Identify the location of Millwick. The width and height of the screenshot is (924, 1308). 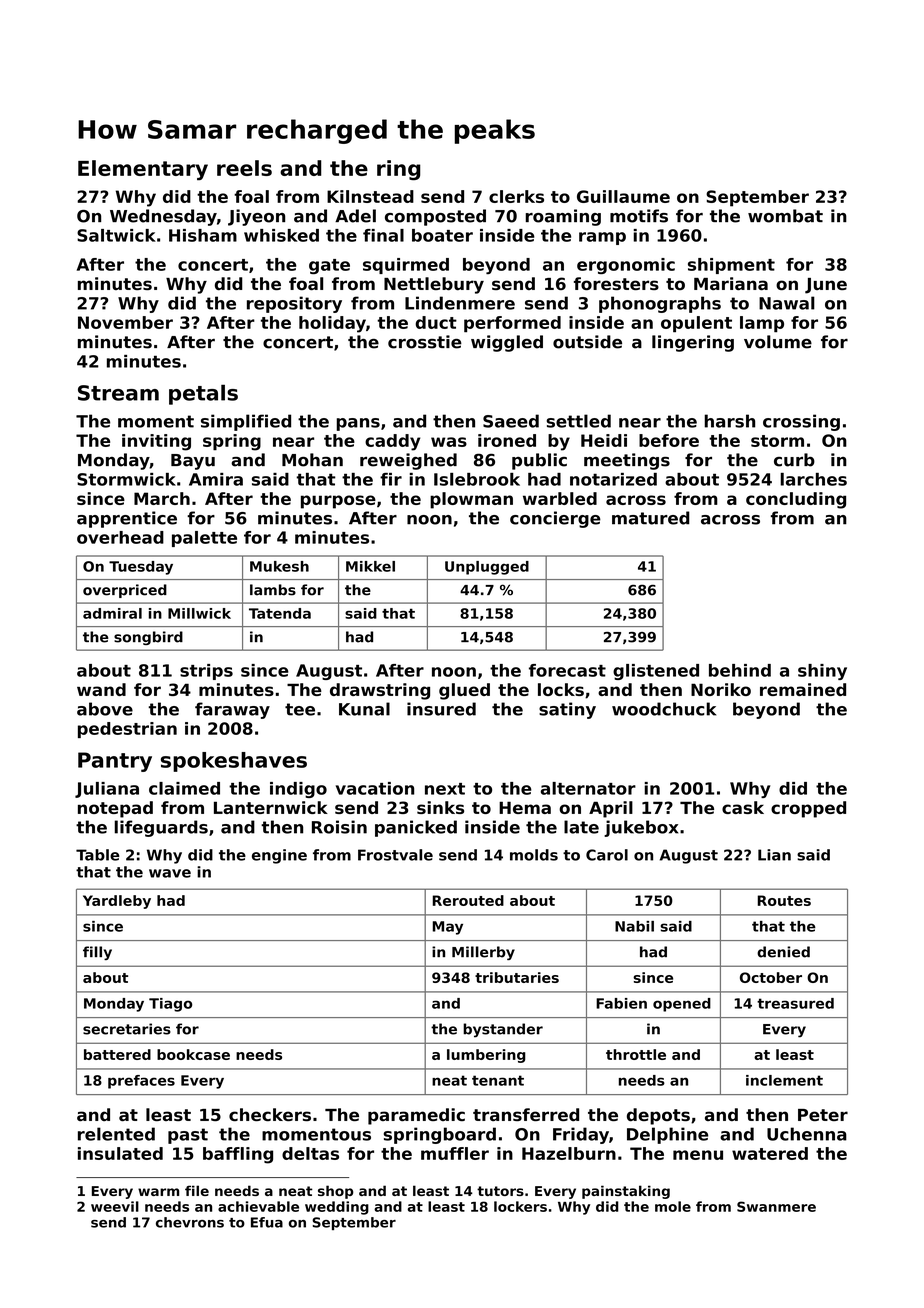
(199, 613).
